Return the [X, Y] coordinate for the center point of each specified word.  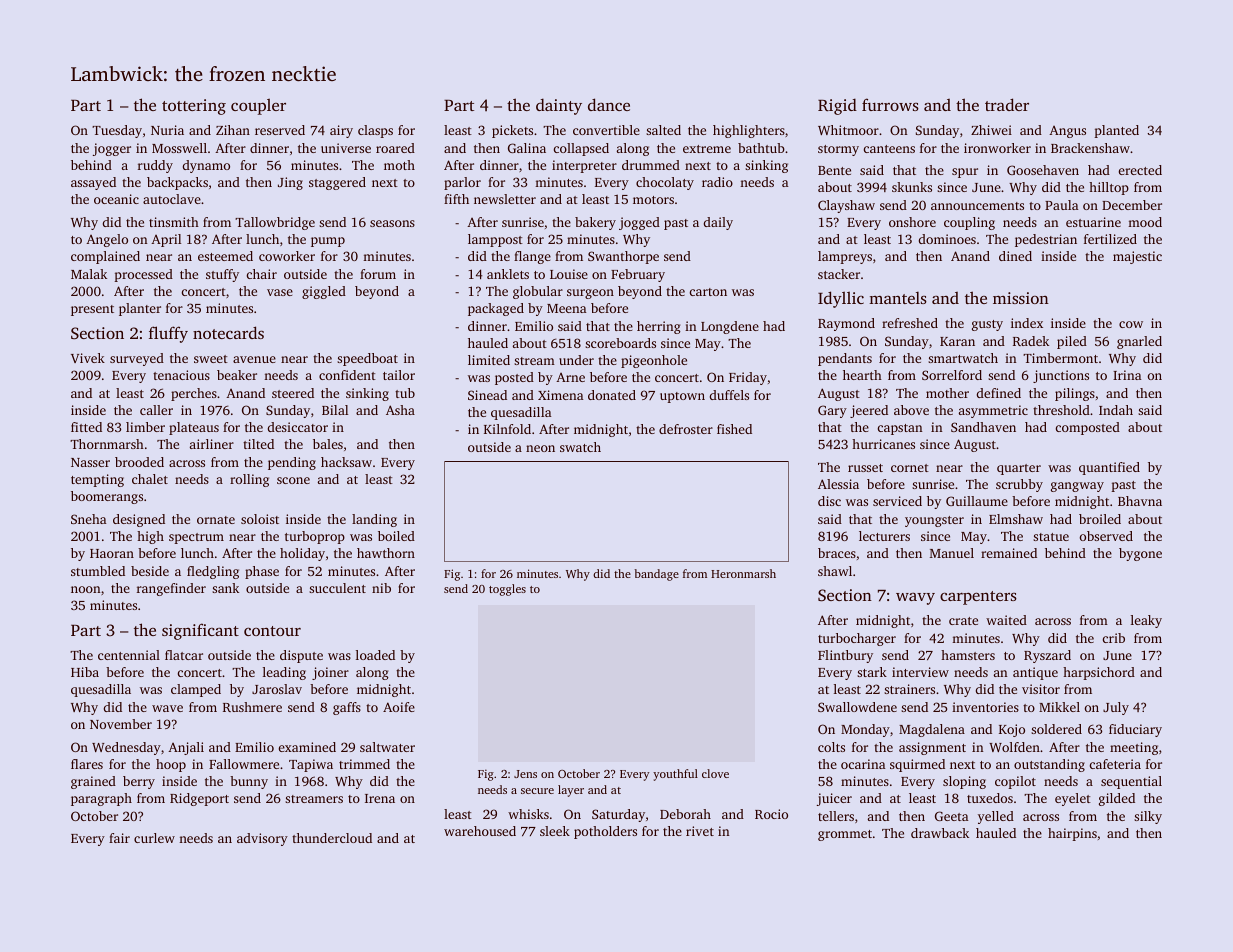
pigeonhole [654, 361]
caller [156, 410]
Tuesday [117, 131]
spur [965, 173]
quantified [1109, 468]
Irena [380, 798]
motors [653, 200]
